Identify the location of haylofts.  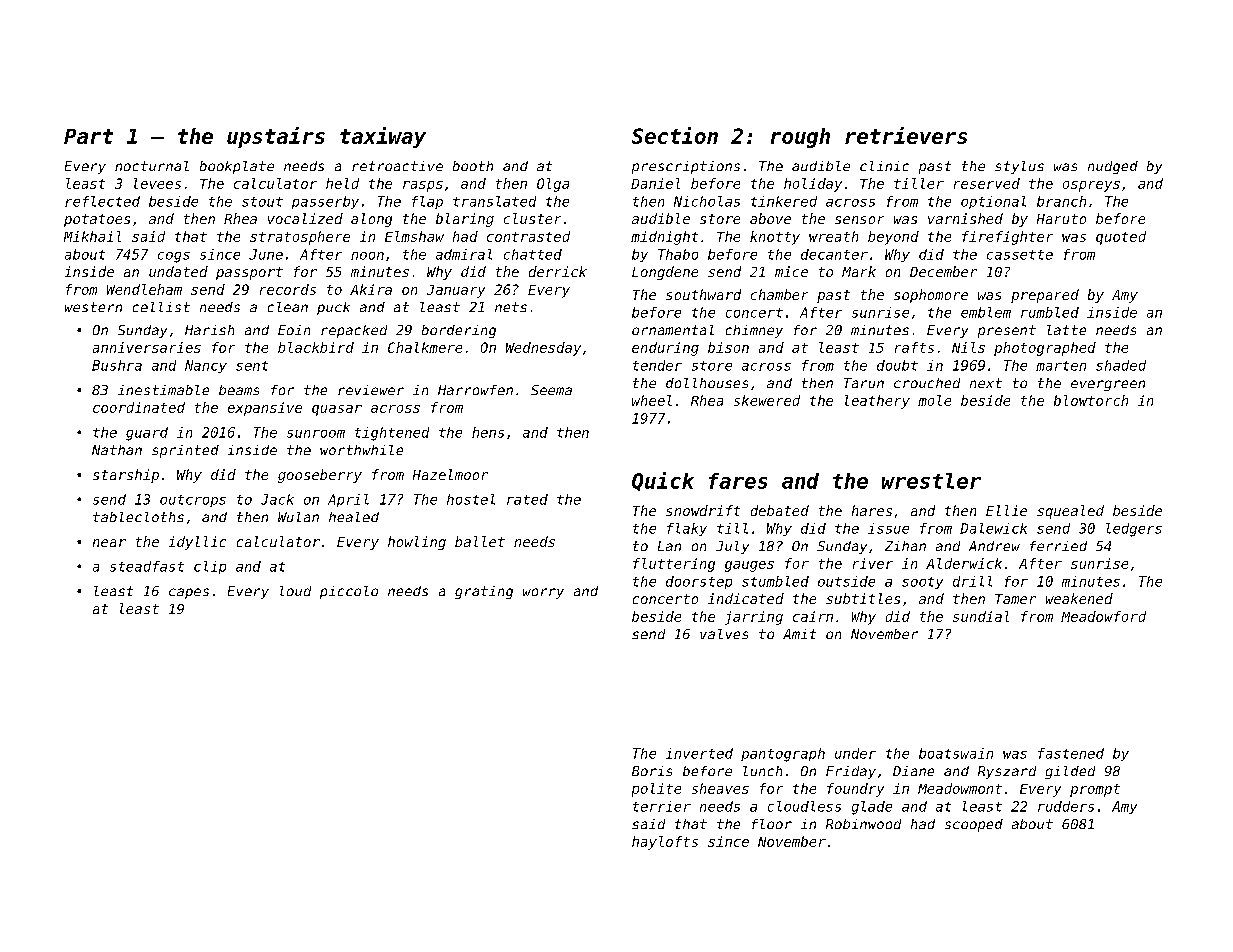
(665, 843).
